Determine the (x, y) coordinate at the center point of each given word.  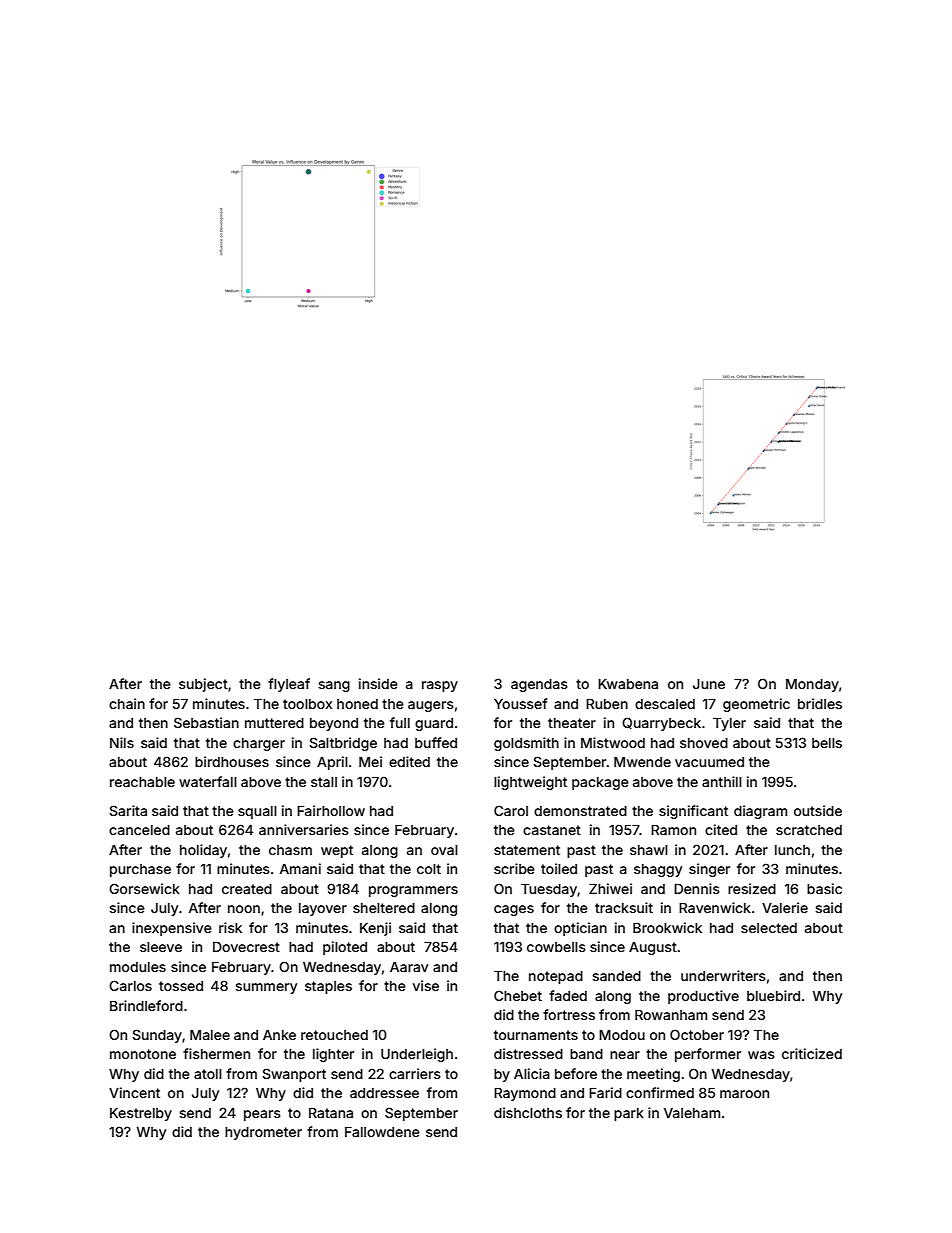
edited (409, 761)
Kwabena (628, 684)
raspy (440, 686)
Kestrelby (141, 1114)
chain (127, 703)
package (600, 783)
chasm (290, 850)
